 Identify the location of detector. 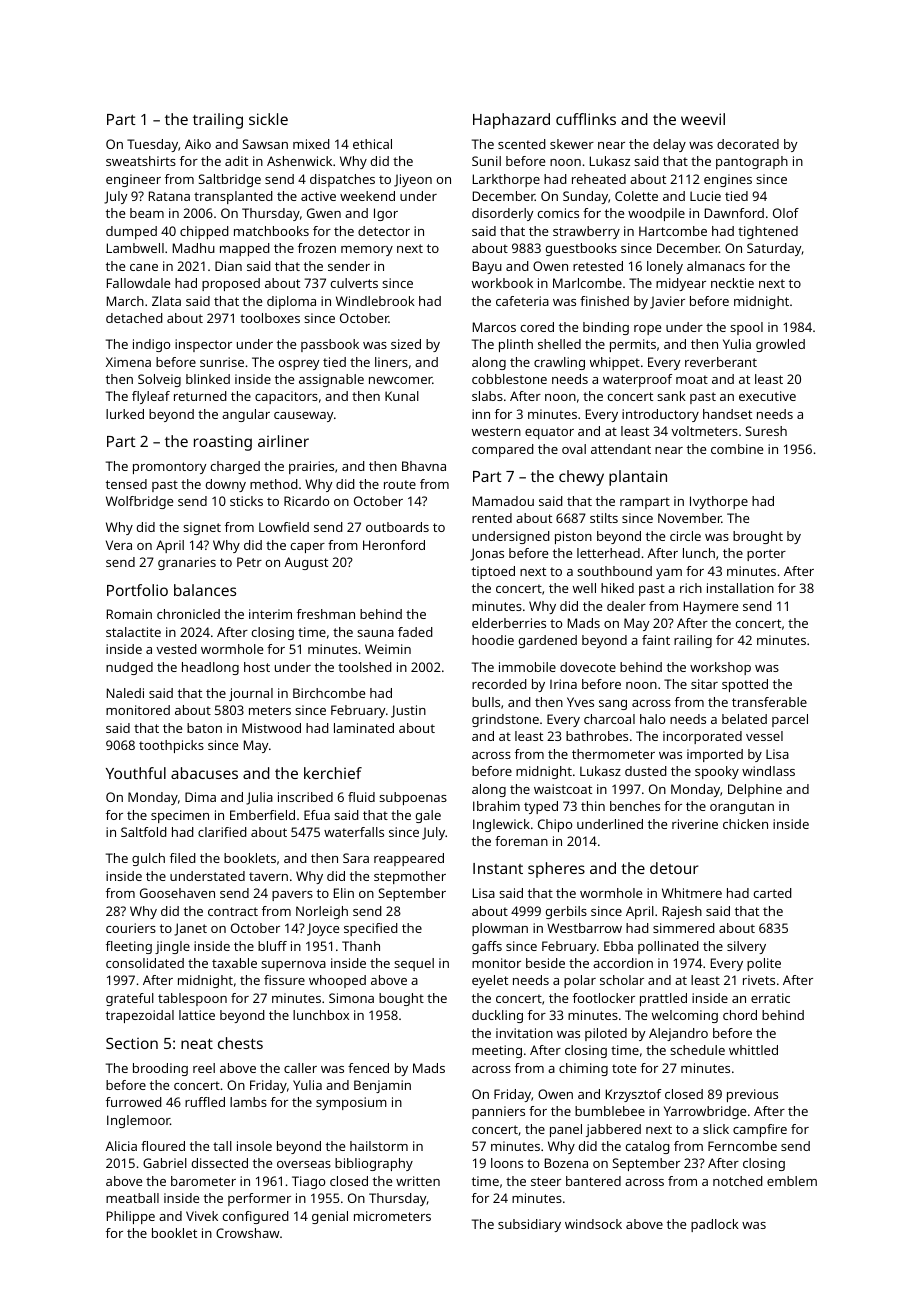
(384, 231).
